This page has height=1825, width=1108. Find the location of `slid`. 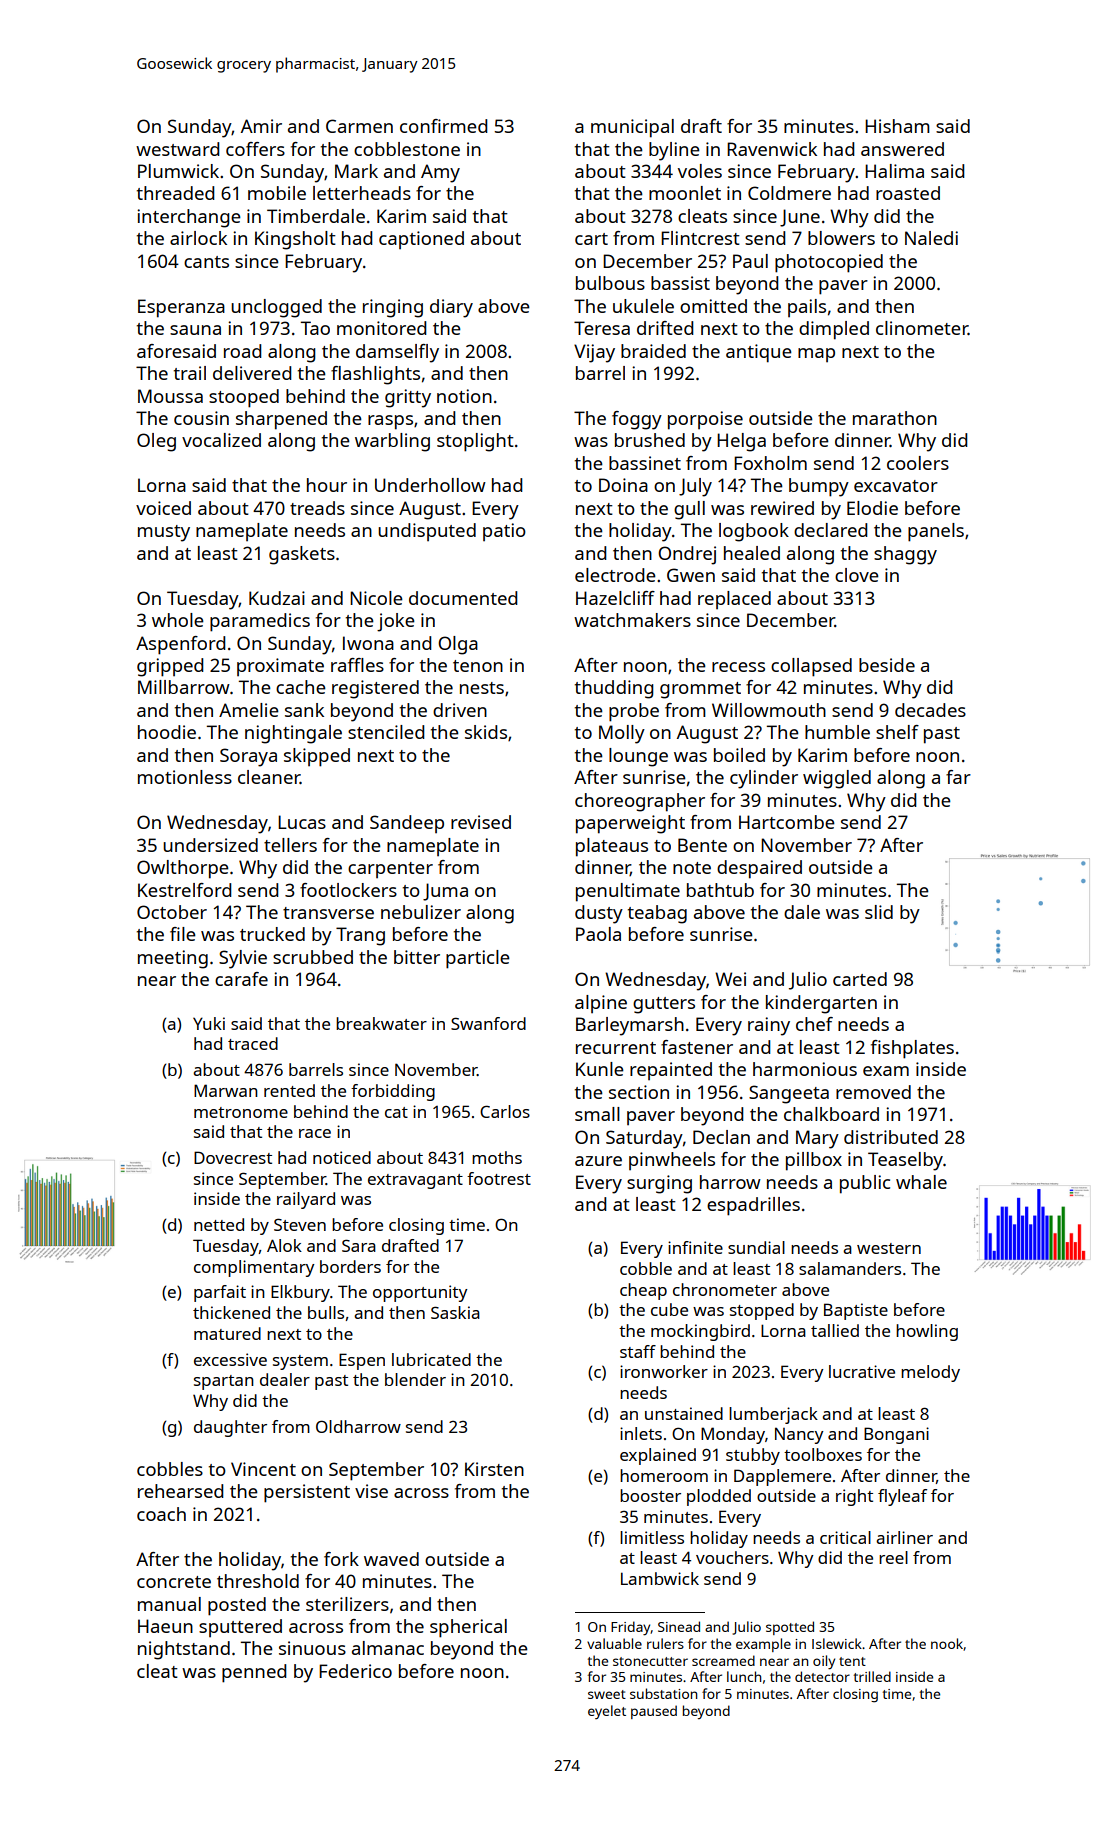

slid is located at coordinates (879, 912).
